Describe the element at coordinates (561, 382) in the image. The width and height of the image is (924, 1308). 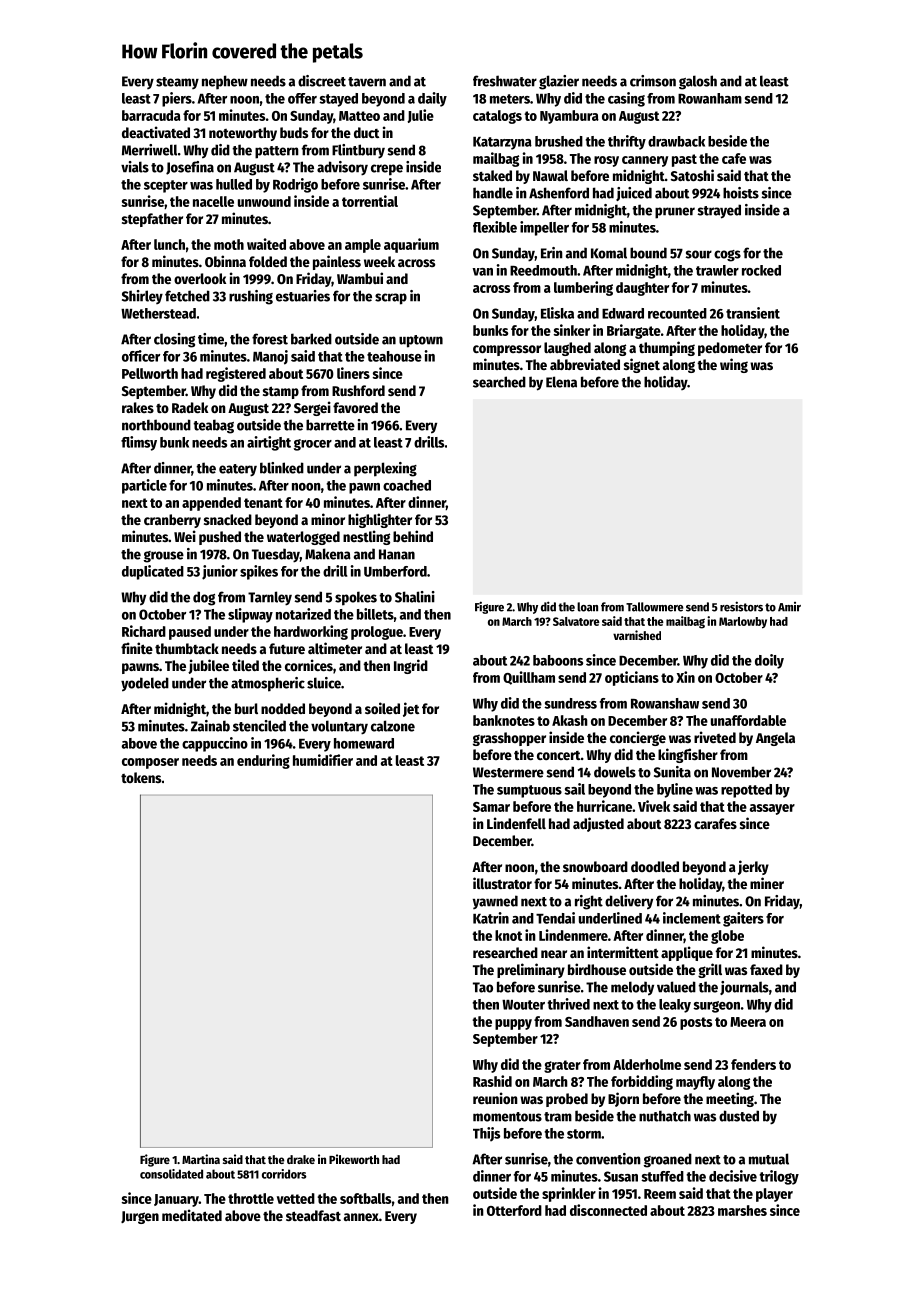
I see `Elena` at that location.
